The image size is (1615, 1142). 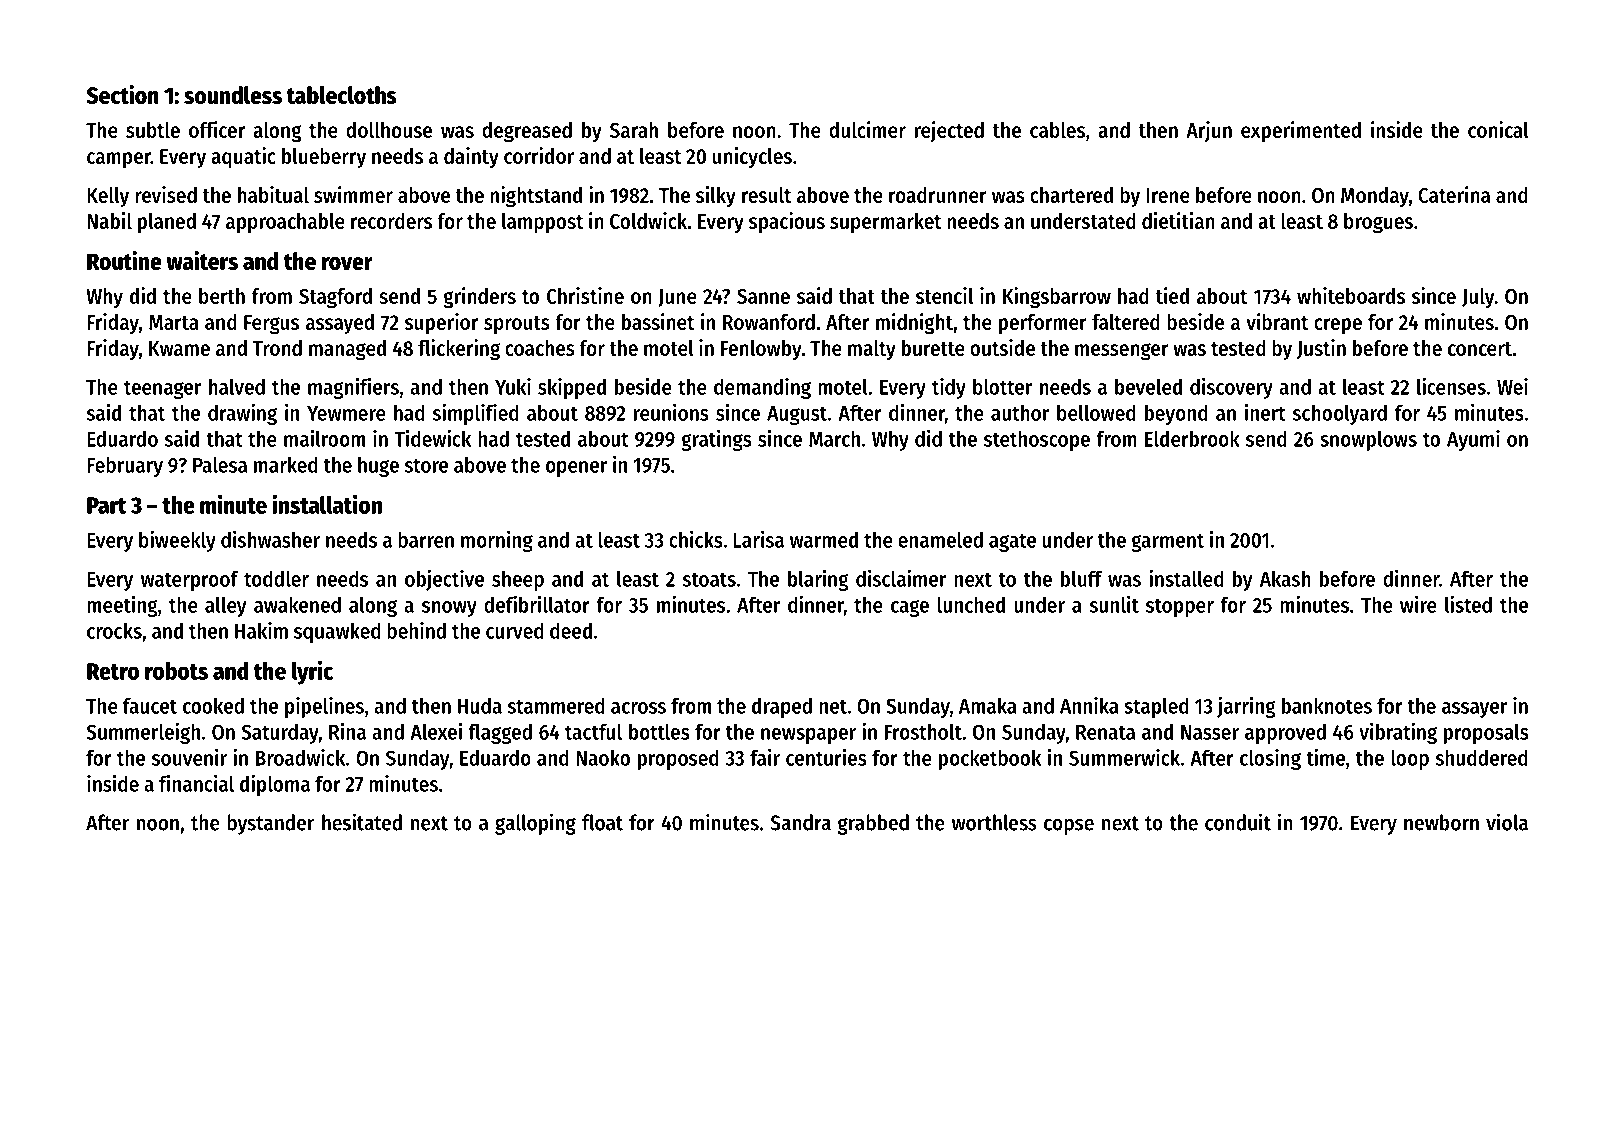 I want to click on Section, so click(x=122, y=94).
